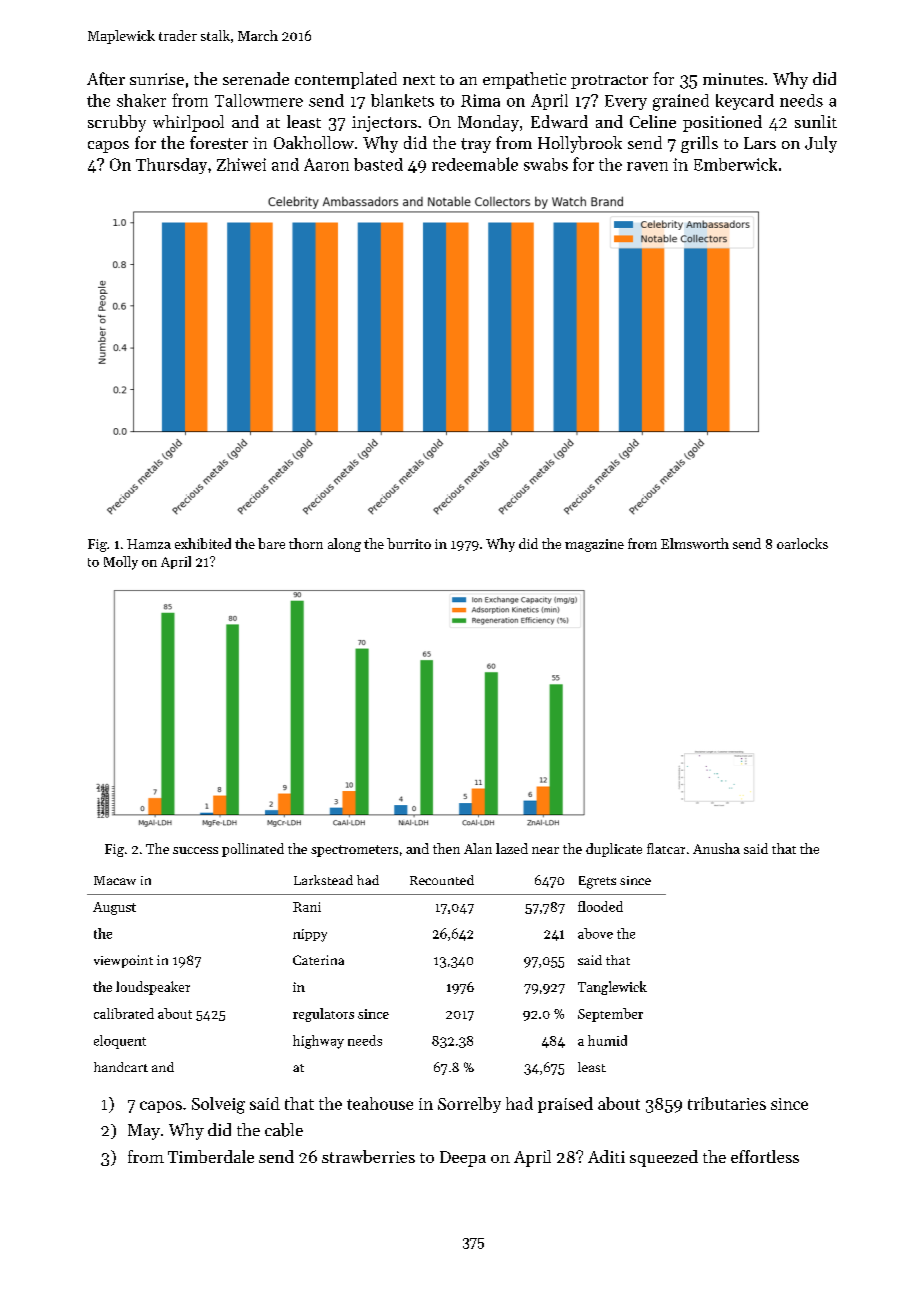 Image resolution: width=924 pixels, height=1308 pixels. I want to click on redeemable, so click(475, 164).
